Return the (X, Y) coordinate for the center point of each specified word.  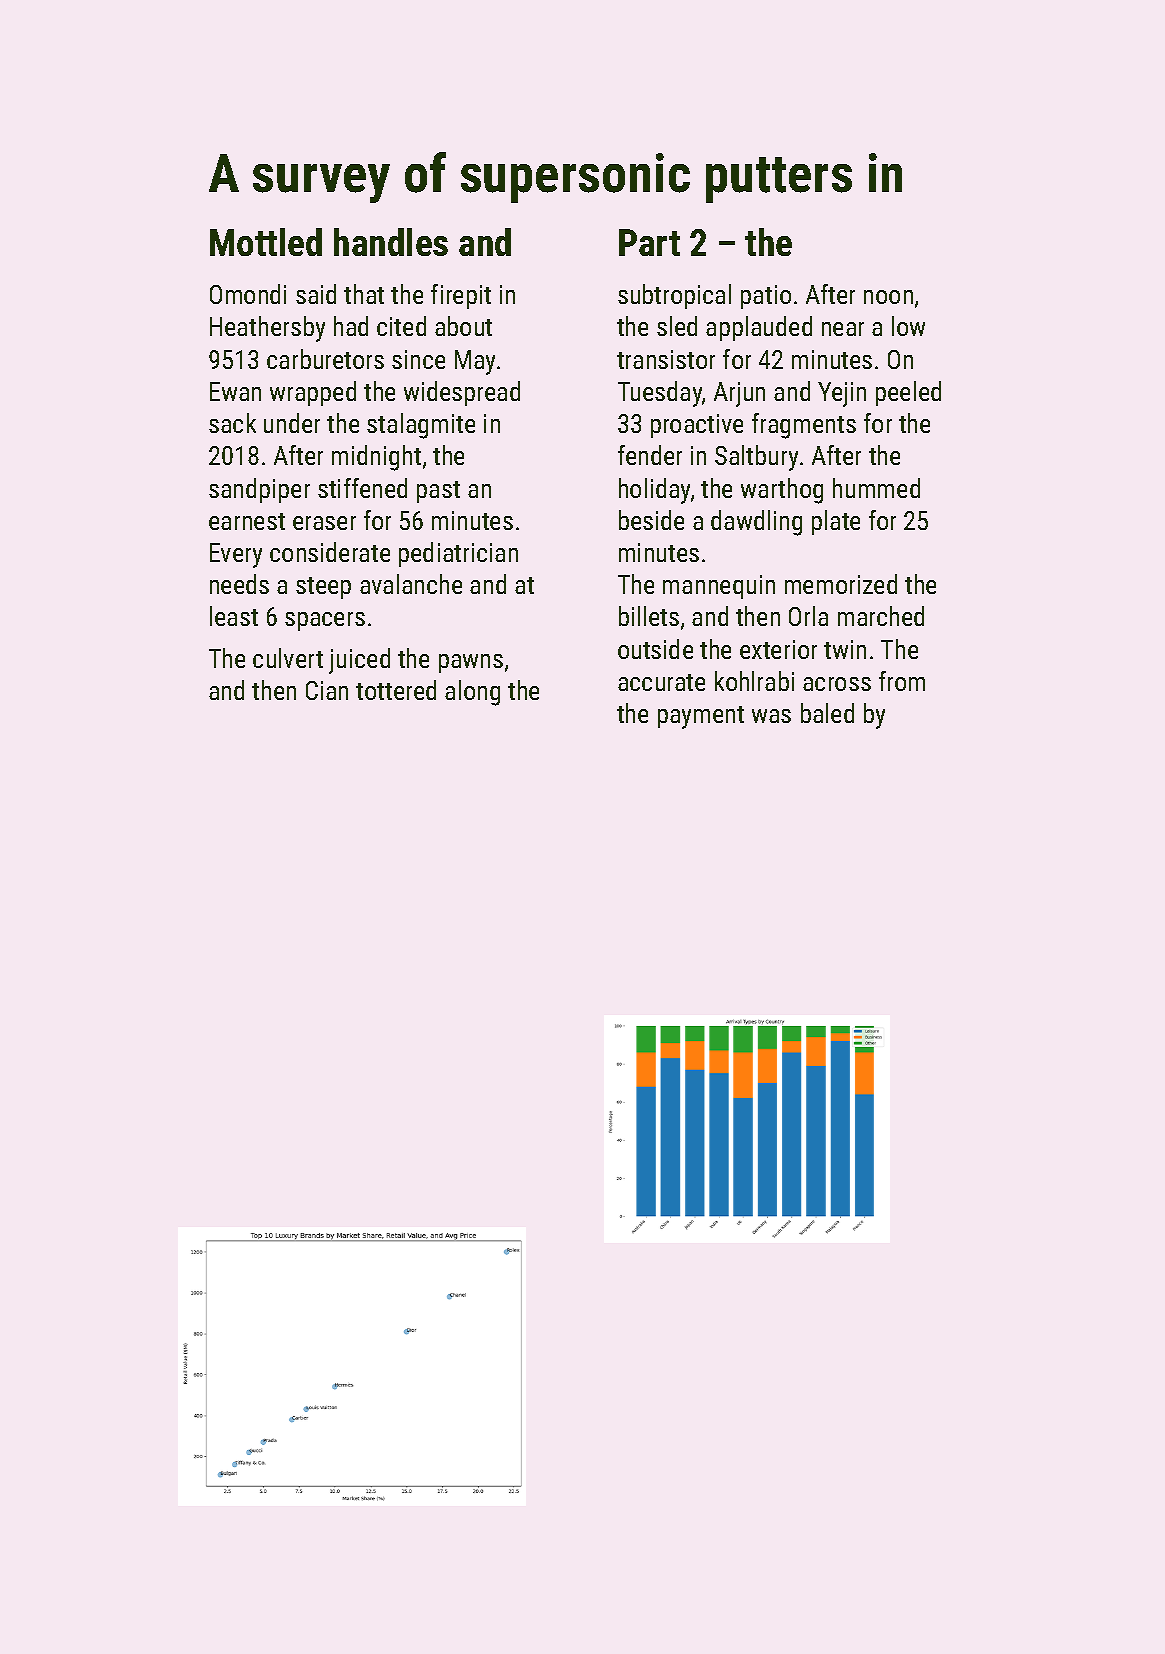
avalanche (411, 584)
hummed (876, 488)
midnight (376, 458)
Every (236, 555)
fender (650, 455)
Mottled (266, 242)
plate (836, 522)
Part (649, 242)
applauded (759, 328)
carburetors (325, 359)
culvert (288, 658)
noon (888, 297)
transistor (666, 359)
